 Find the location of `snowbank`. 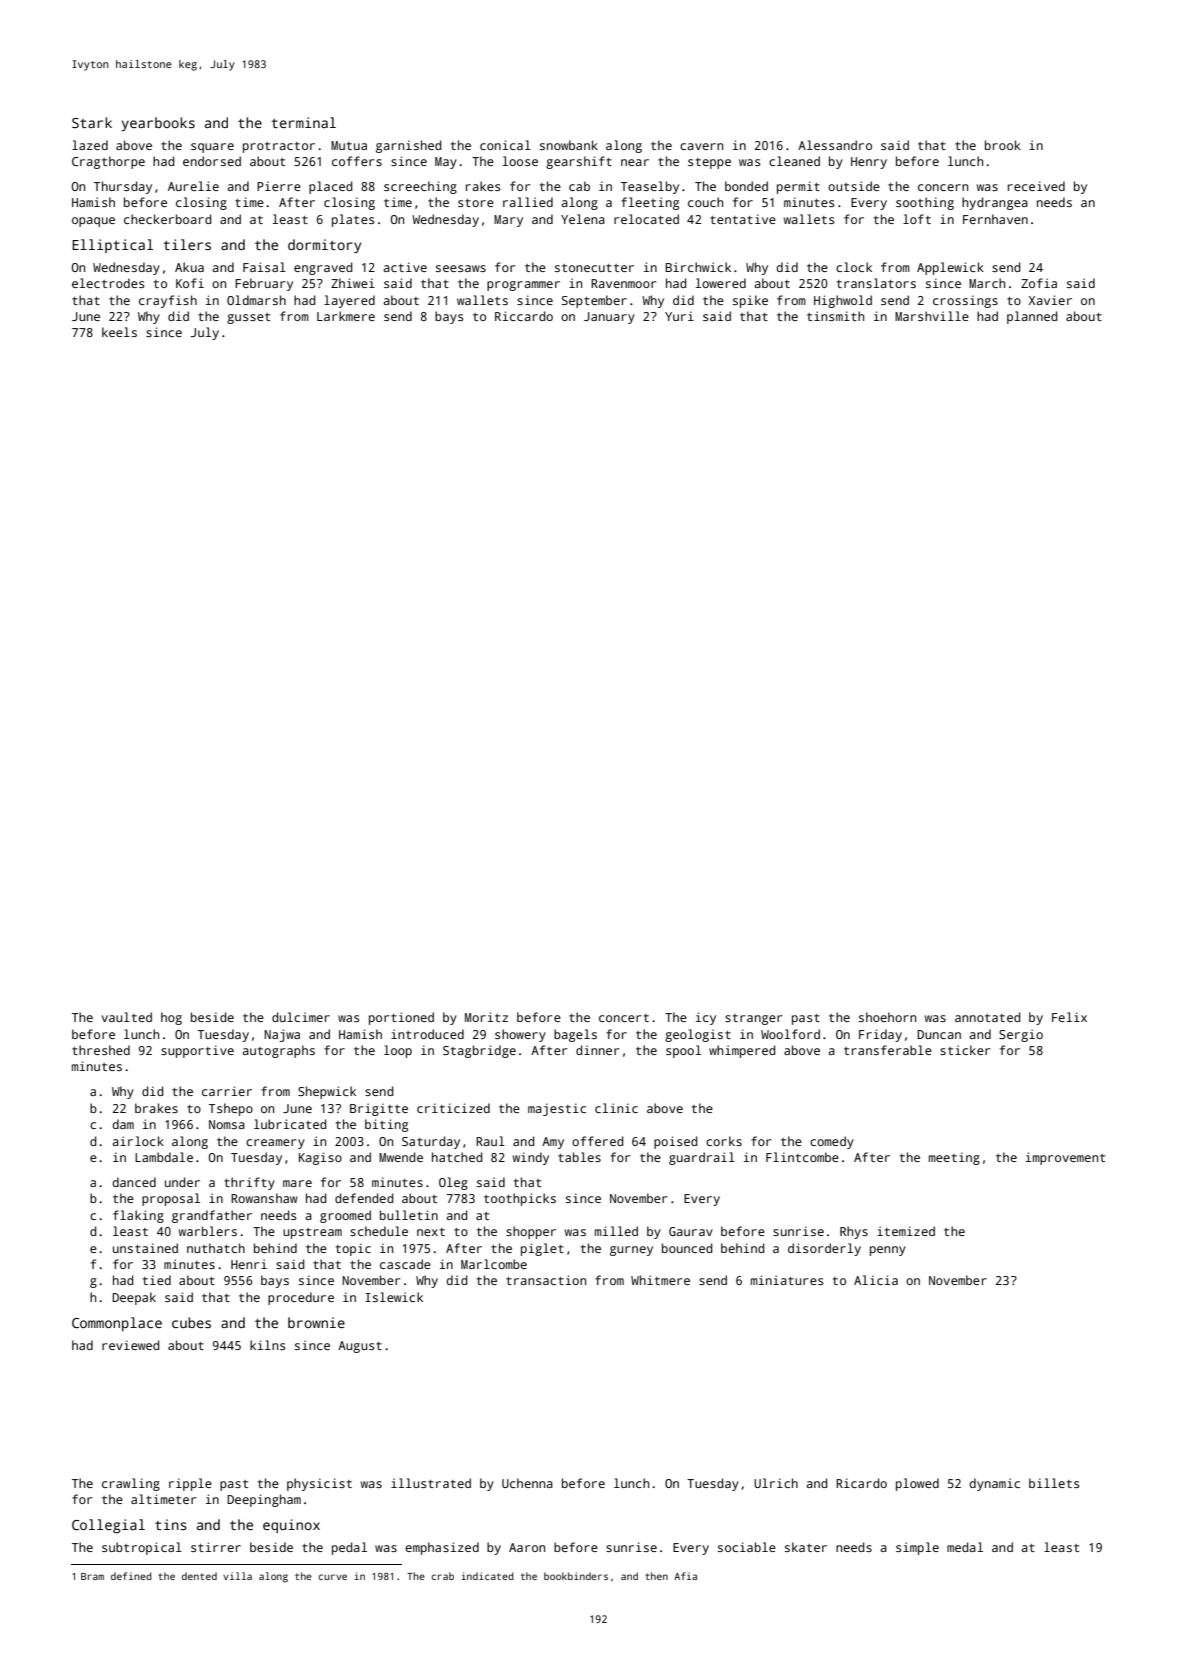

snowbank is located at coordinates (569, 145).
